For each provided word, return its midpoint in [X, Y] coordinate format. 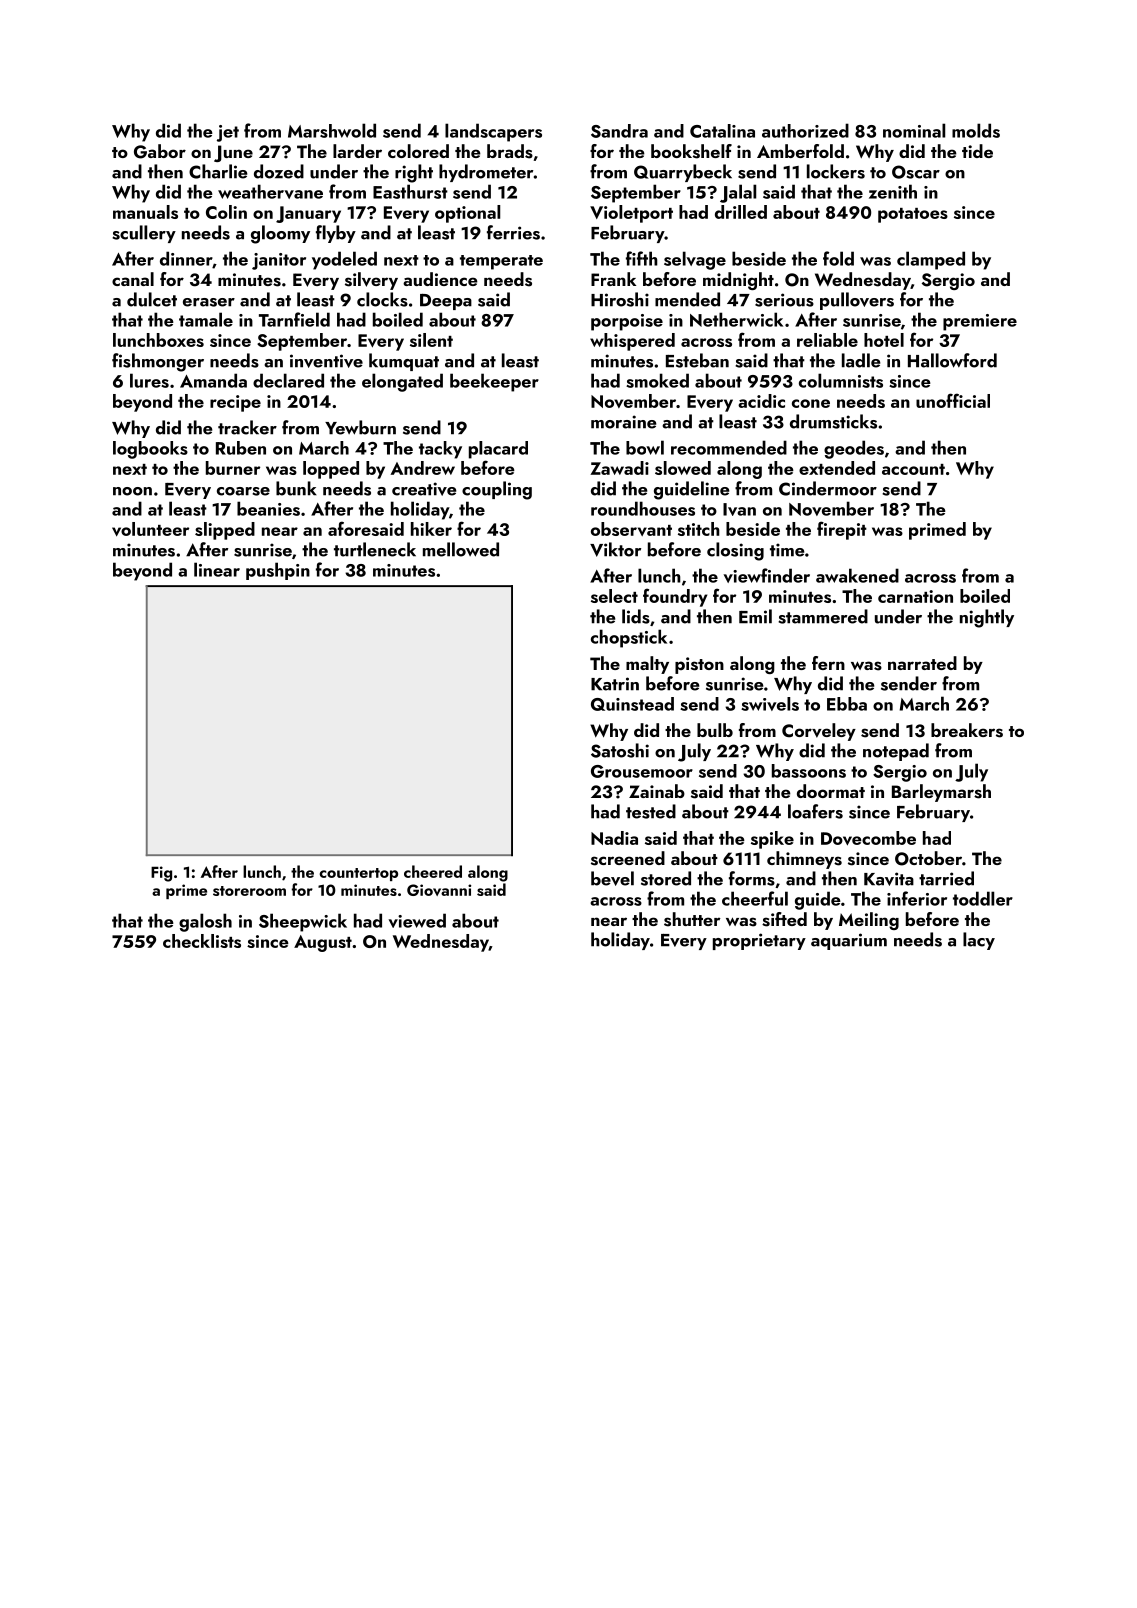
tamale [206, 319]
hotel [884, 340]
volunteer [150, 529]
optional [467, 214]
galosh [205, 922]
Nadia [614, 838]
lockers [836, 171]
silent [431, 340]
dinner [186, 258]
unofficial [953, 400]
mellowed [461, 549]
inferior [917, 898]
